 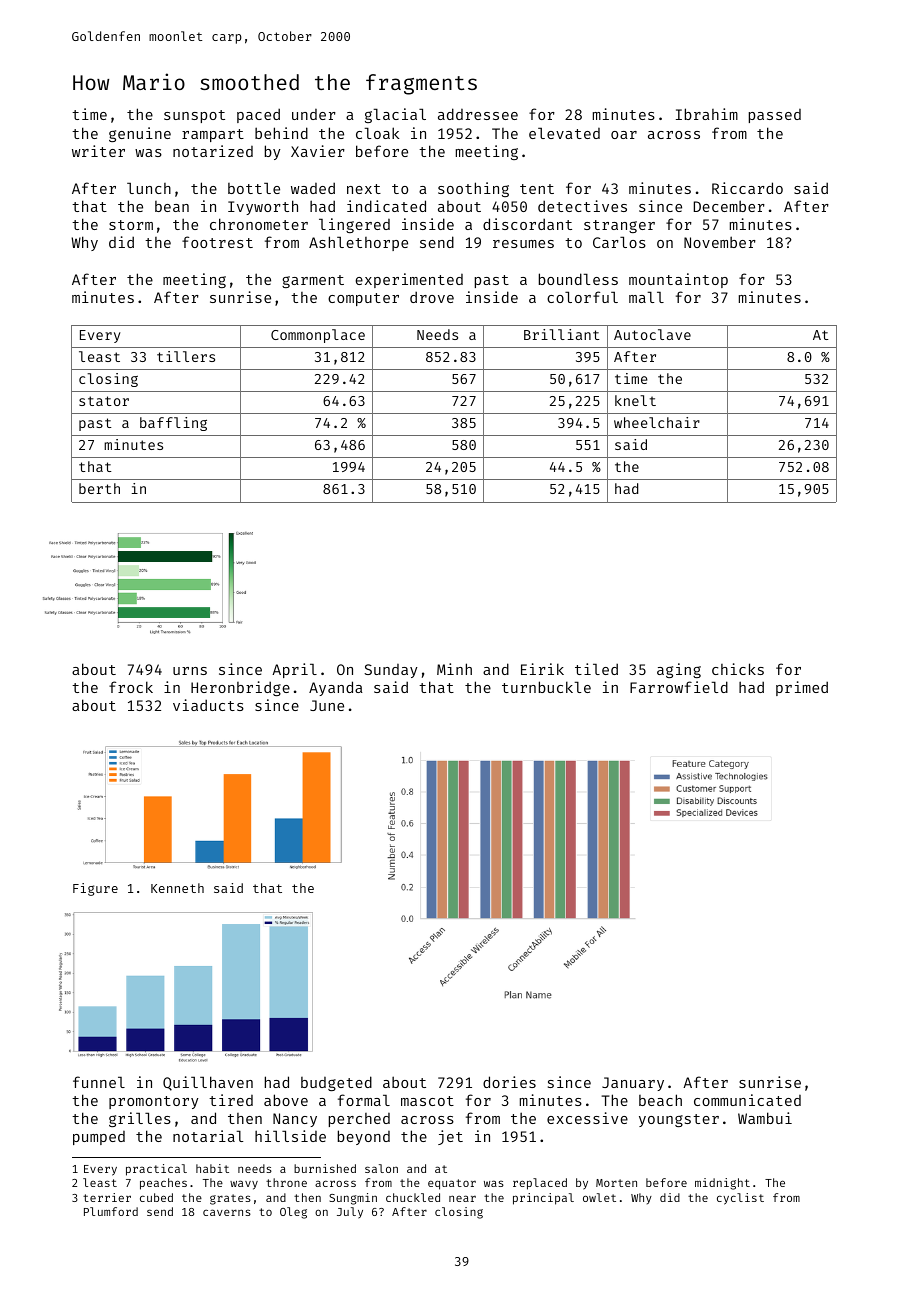 What do you see at coordinates (99, 488) in the image?
I see `berth` at bounding box center [99, 488].
